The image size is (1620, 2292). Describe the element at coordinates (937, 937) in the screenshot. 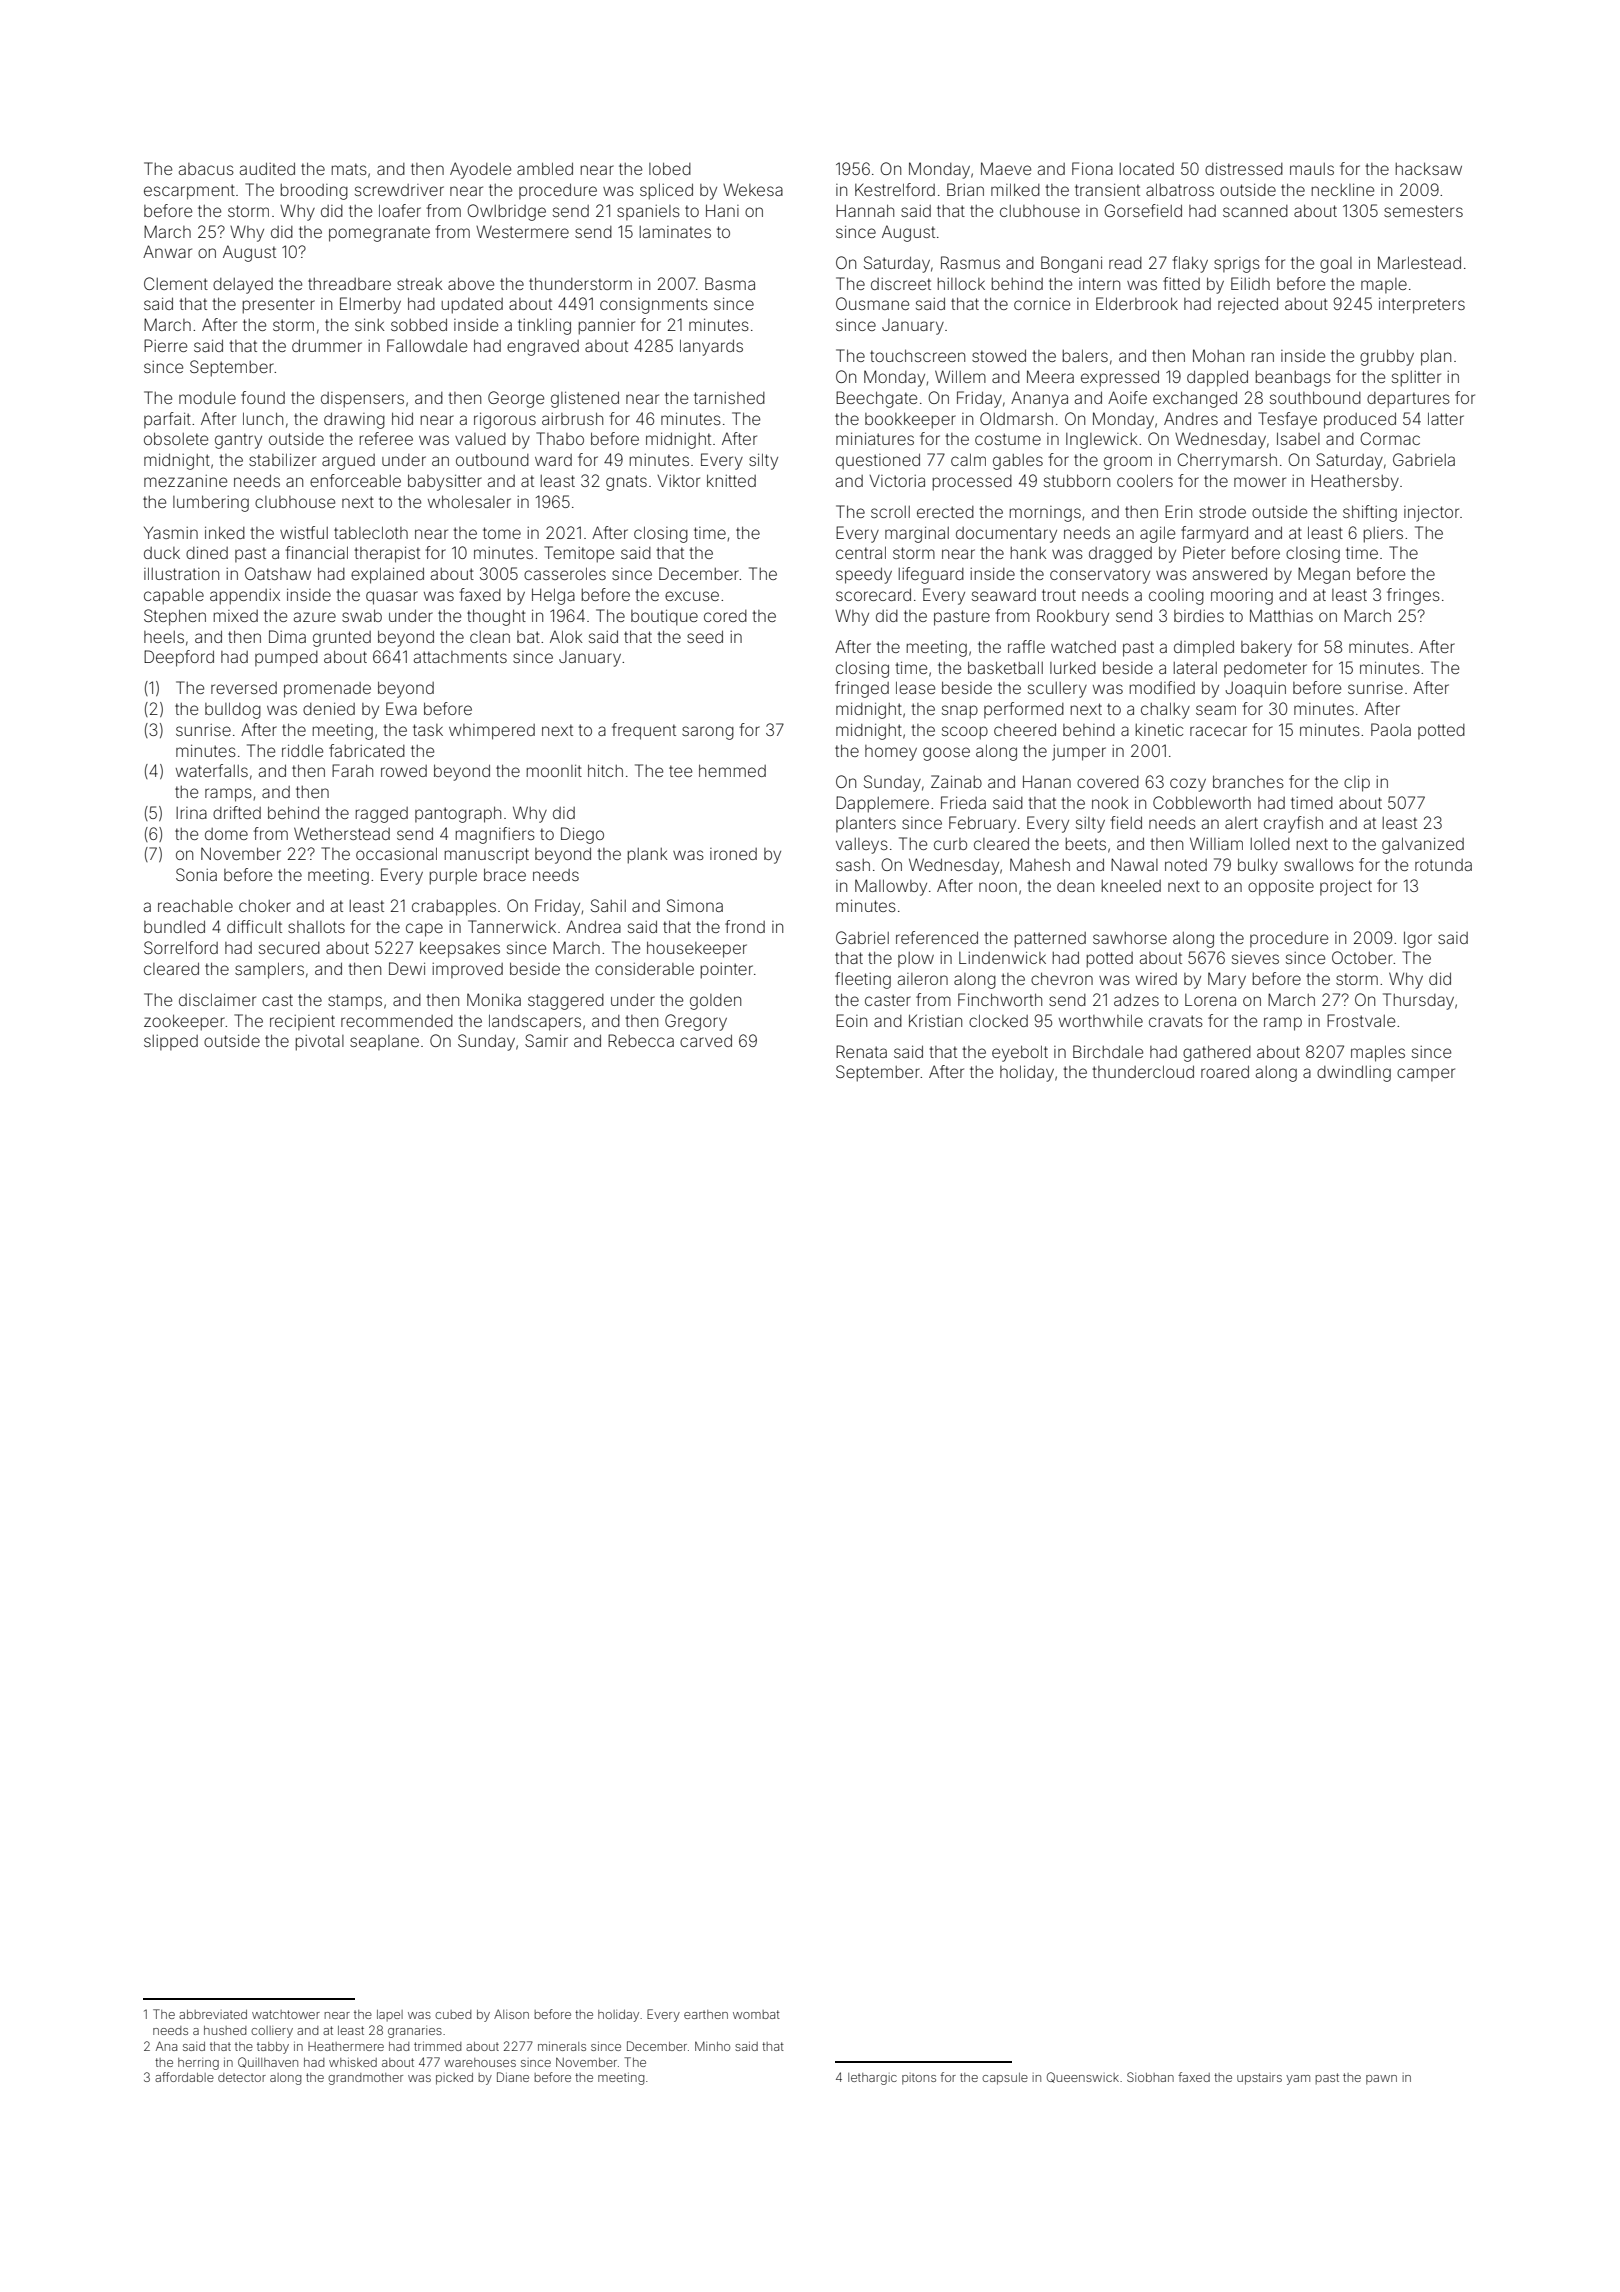

I see `referenced` at that location.
